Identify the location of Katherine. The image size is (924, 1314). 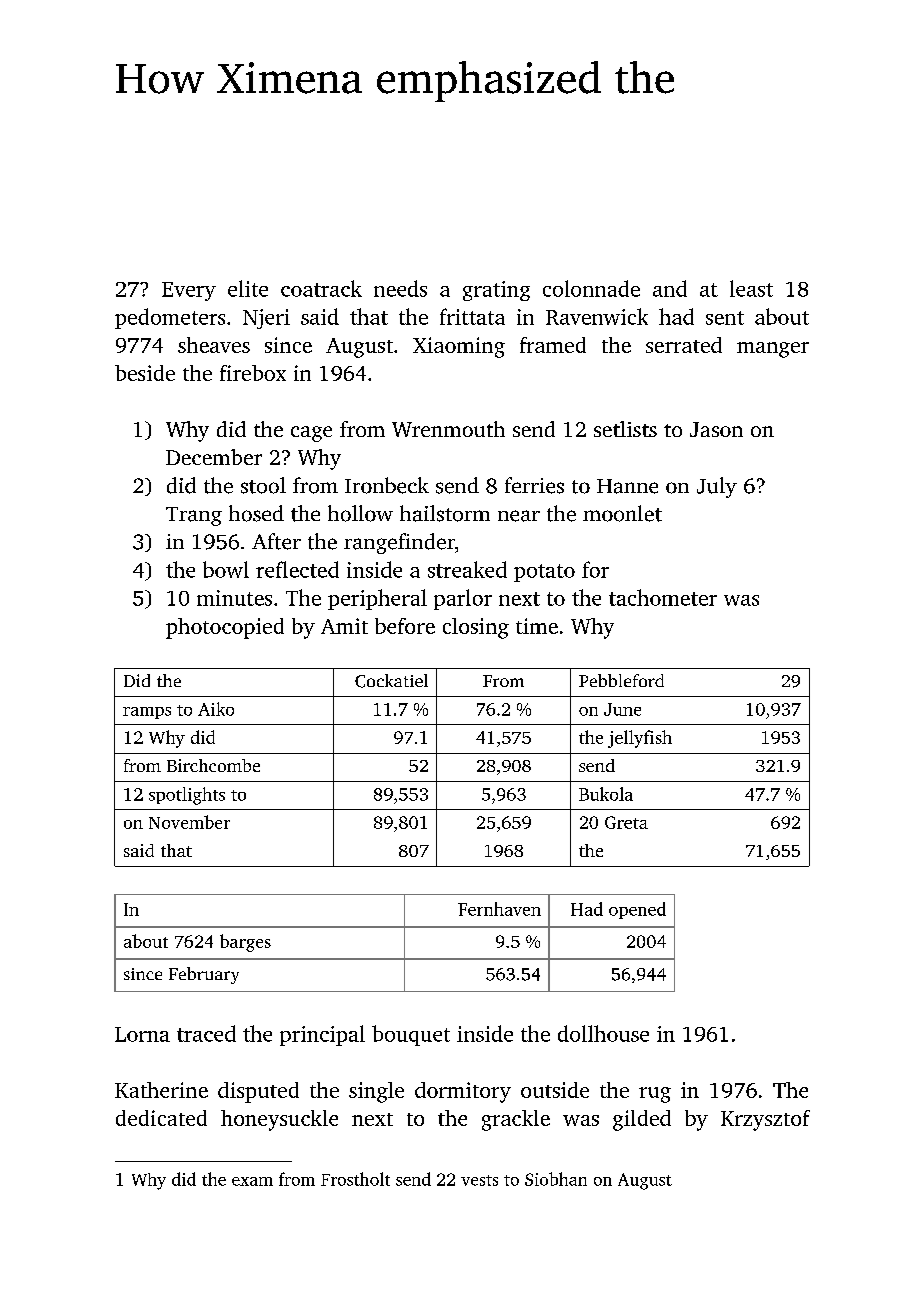
(161, 1090).
